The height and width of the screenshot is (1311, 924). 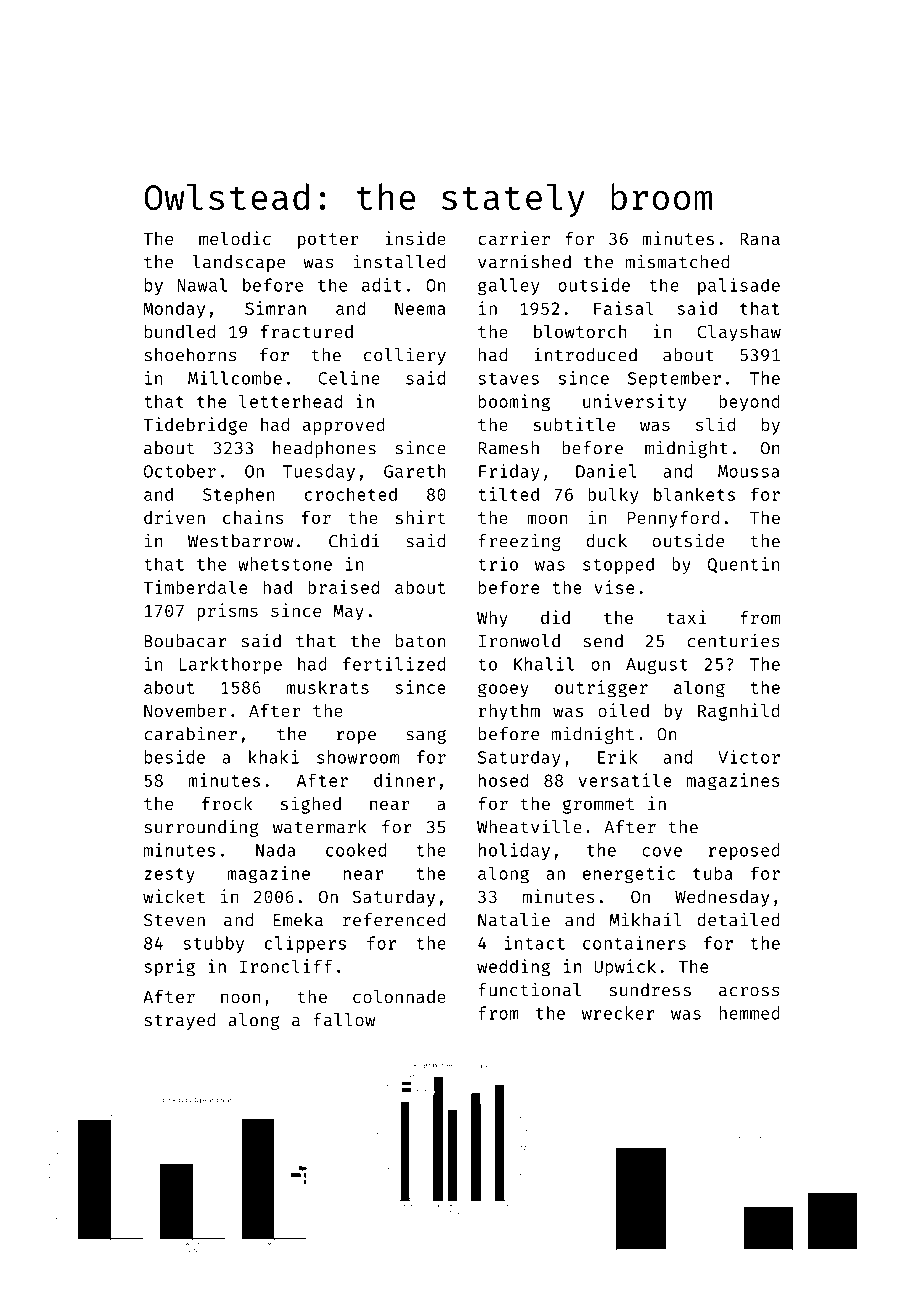 What do you see at coordinates (519, 641) in the screenshot?
I see `Ironwold` at bounding box center [519, 641].
